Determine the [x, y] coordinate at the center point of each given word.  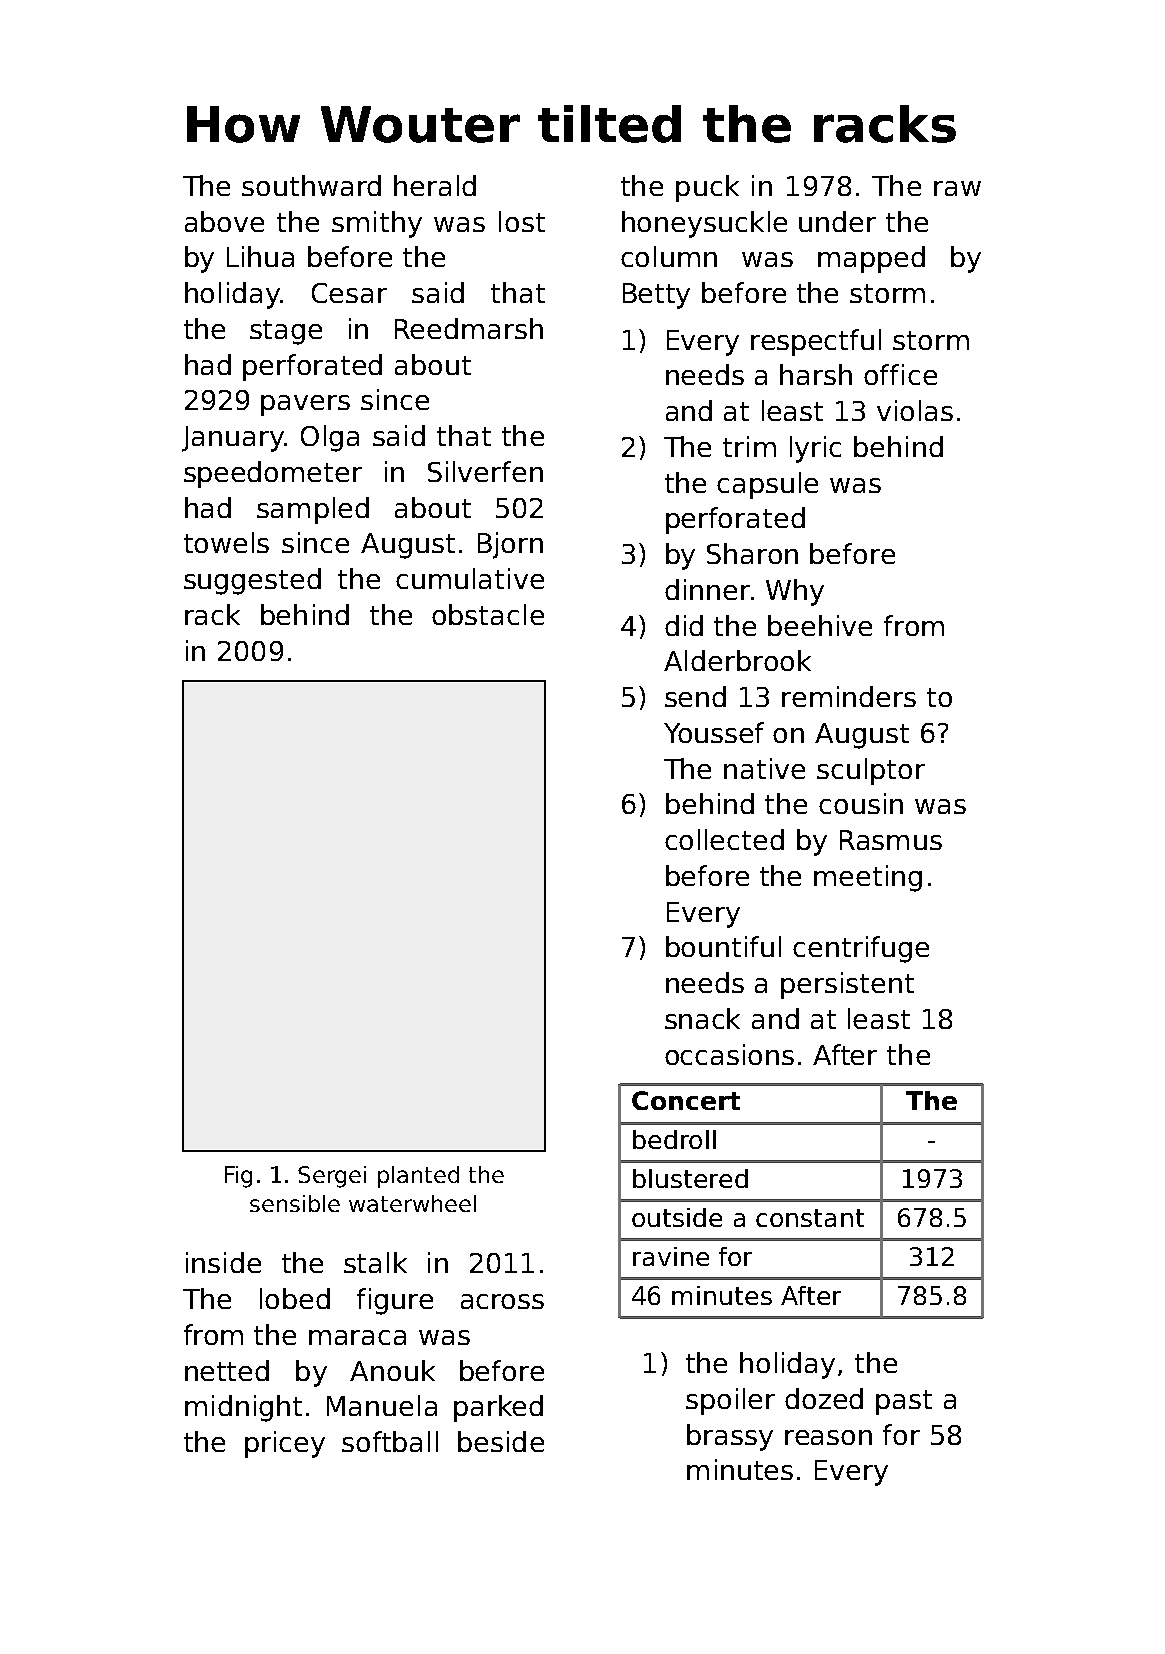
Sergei [332, 1177]
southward [311, 185]
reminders [849, 696]
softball [390, 1441]
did [684, 625]
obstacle [488, 614]
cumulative [470, 578]
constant [810, 1218]
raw [957, 188]
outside [677, 1217]
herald [435, 185]
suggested [252, 581]
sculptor [871, 771]
